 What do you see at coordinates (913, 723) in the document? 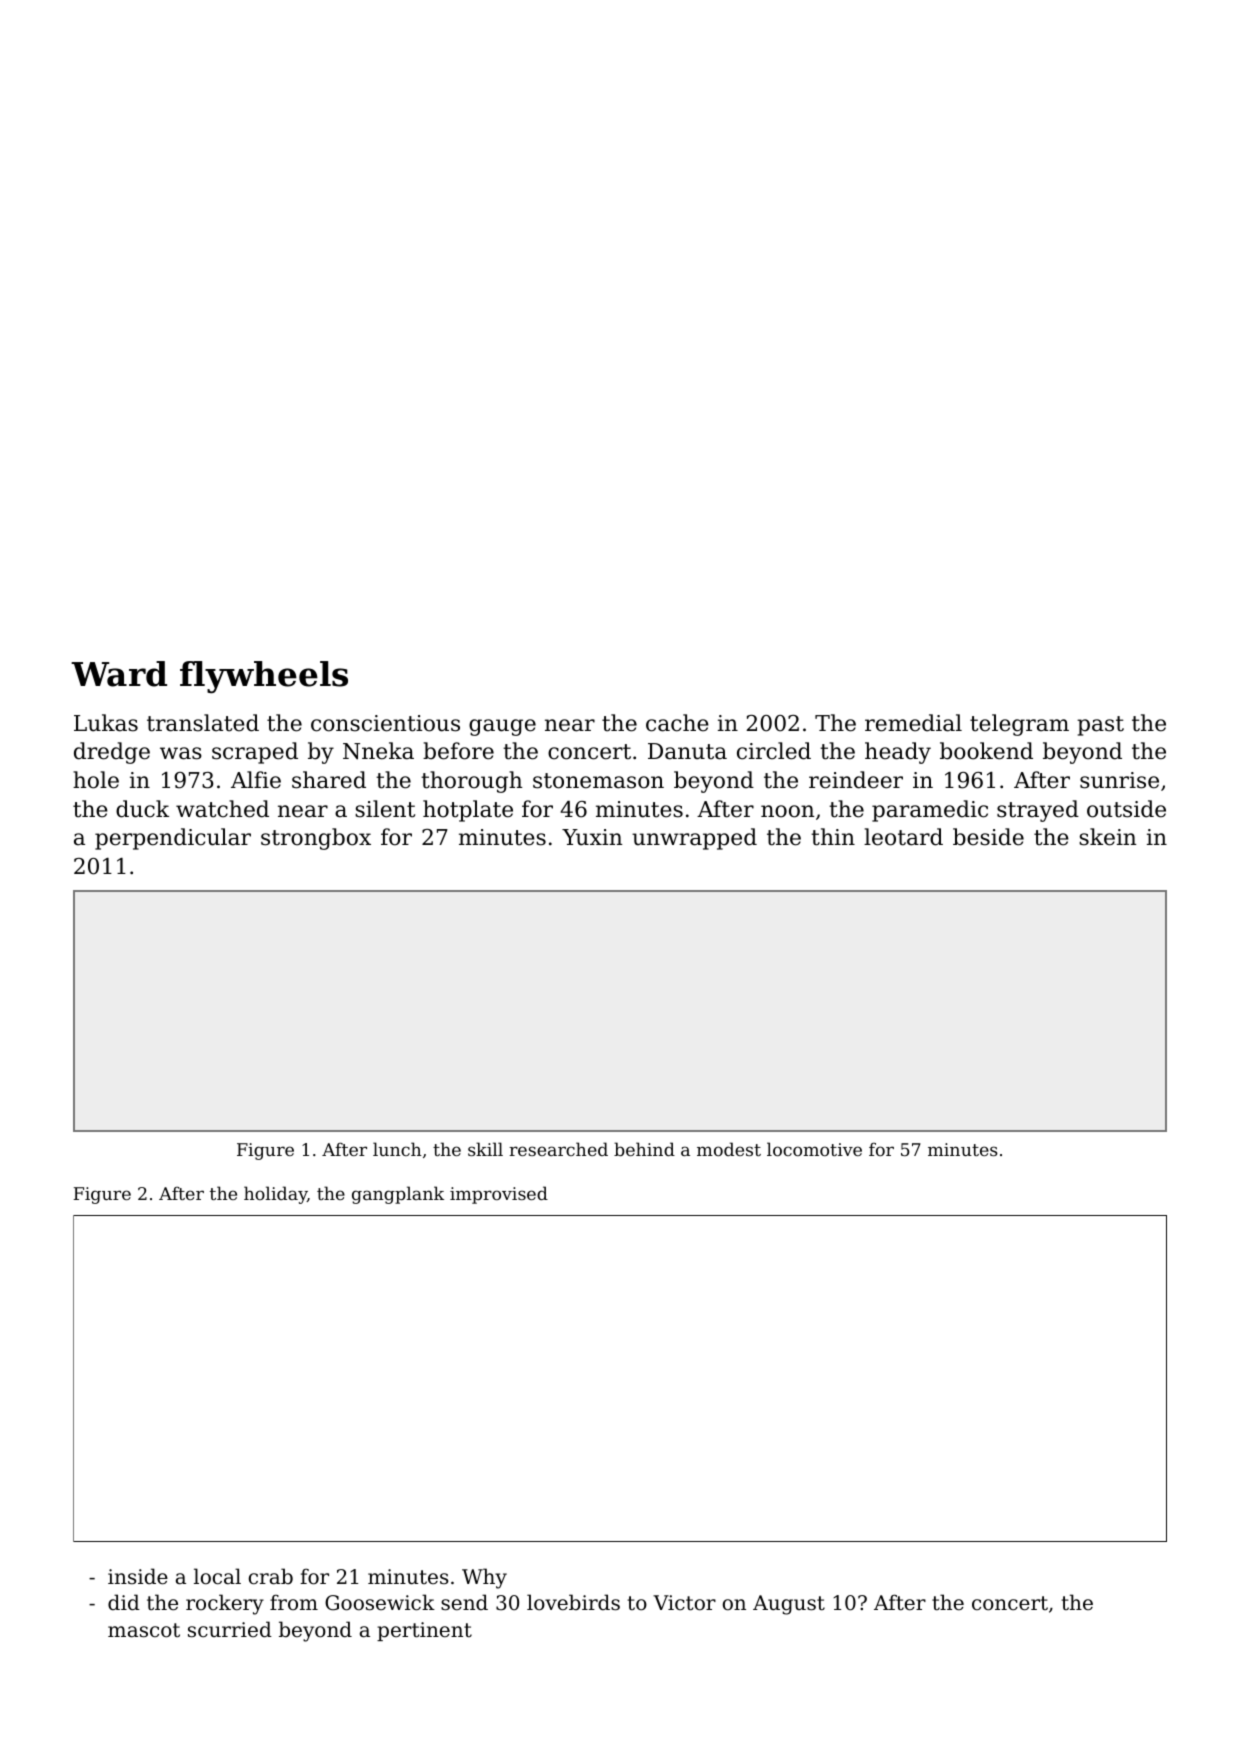
I see `remedial` at bounding box center [913, 723].
